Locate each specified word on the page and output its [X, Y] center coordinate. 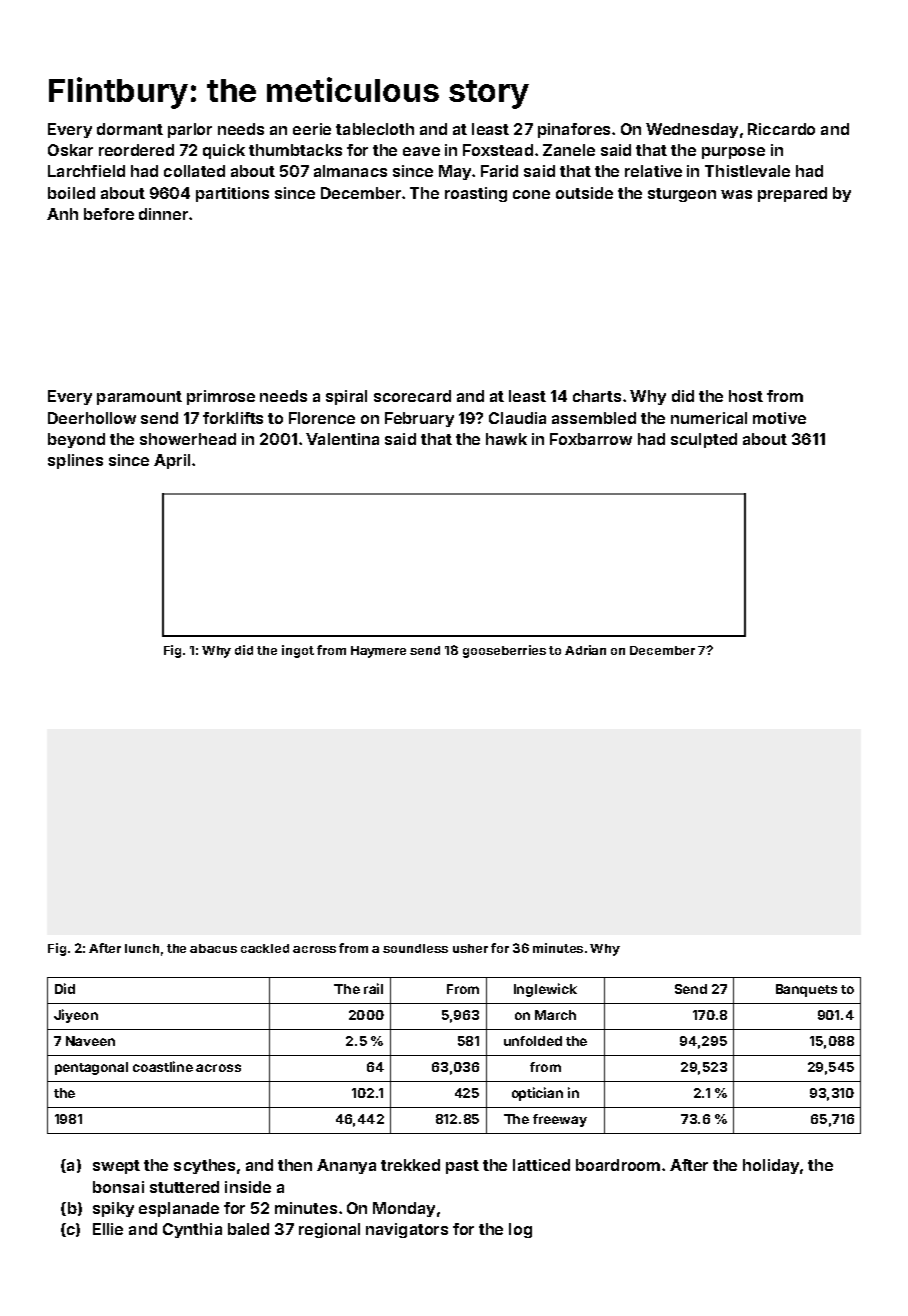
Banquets [806, 990]
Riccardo [781, 129]
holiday [771, 1166]
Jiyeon [76, 1016]
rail [373, 988]
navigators [407, 1230]
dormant [130, 129]
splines [75, 461]
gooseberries [504, 651]
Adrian [585, 650]
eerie [312, 129]
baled [248, 1229]
